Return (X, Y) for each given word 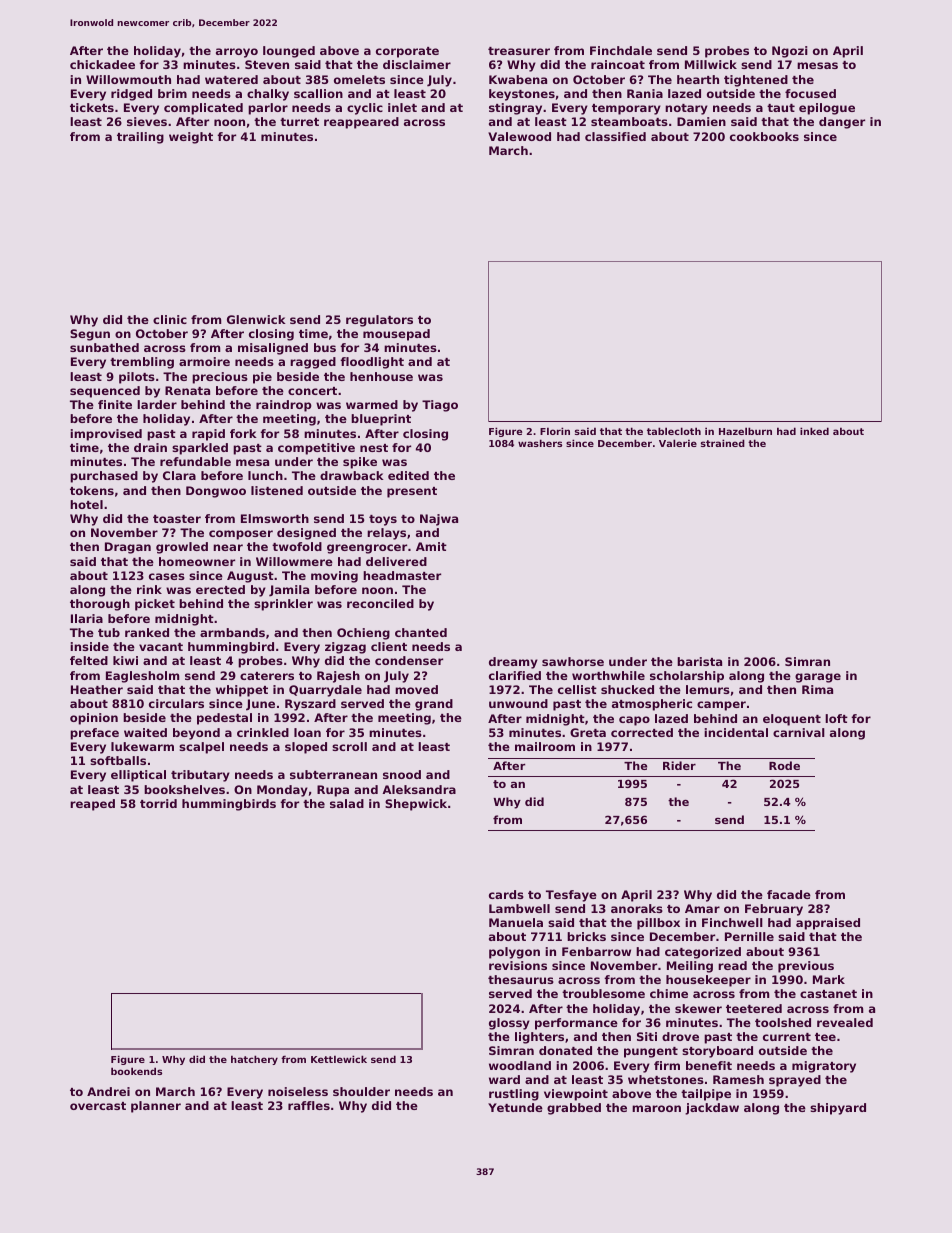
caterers (267, 676)
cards (506, 894)
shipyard (838, 1109)
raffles (309, 1105)
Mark (829, 979)
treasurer (519, 51)
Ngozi (790, 52)
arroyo (237, 53)
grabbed (574, 1109)
